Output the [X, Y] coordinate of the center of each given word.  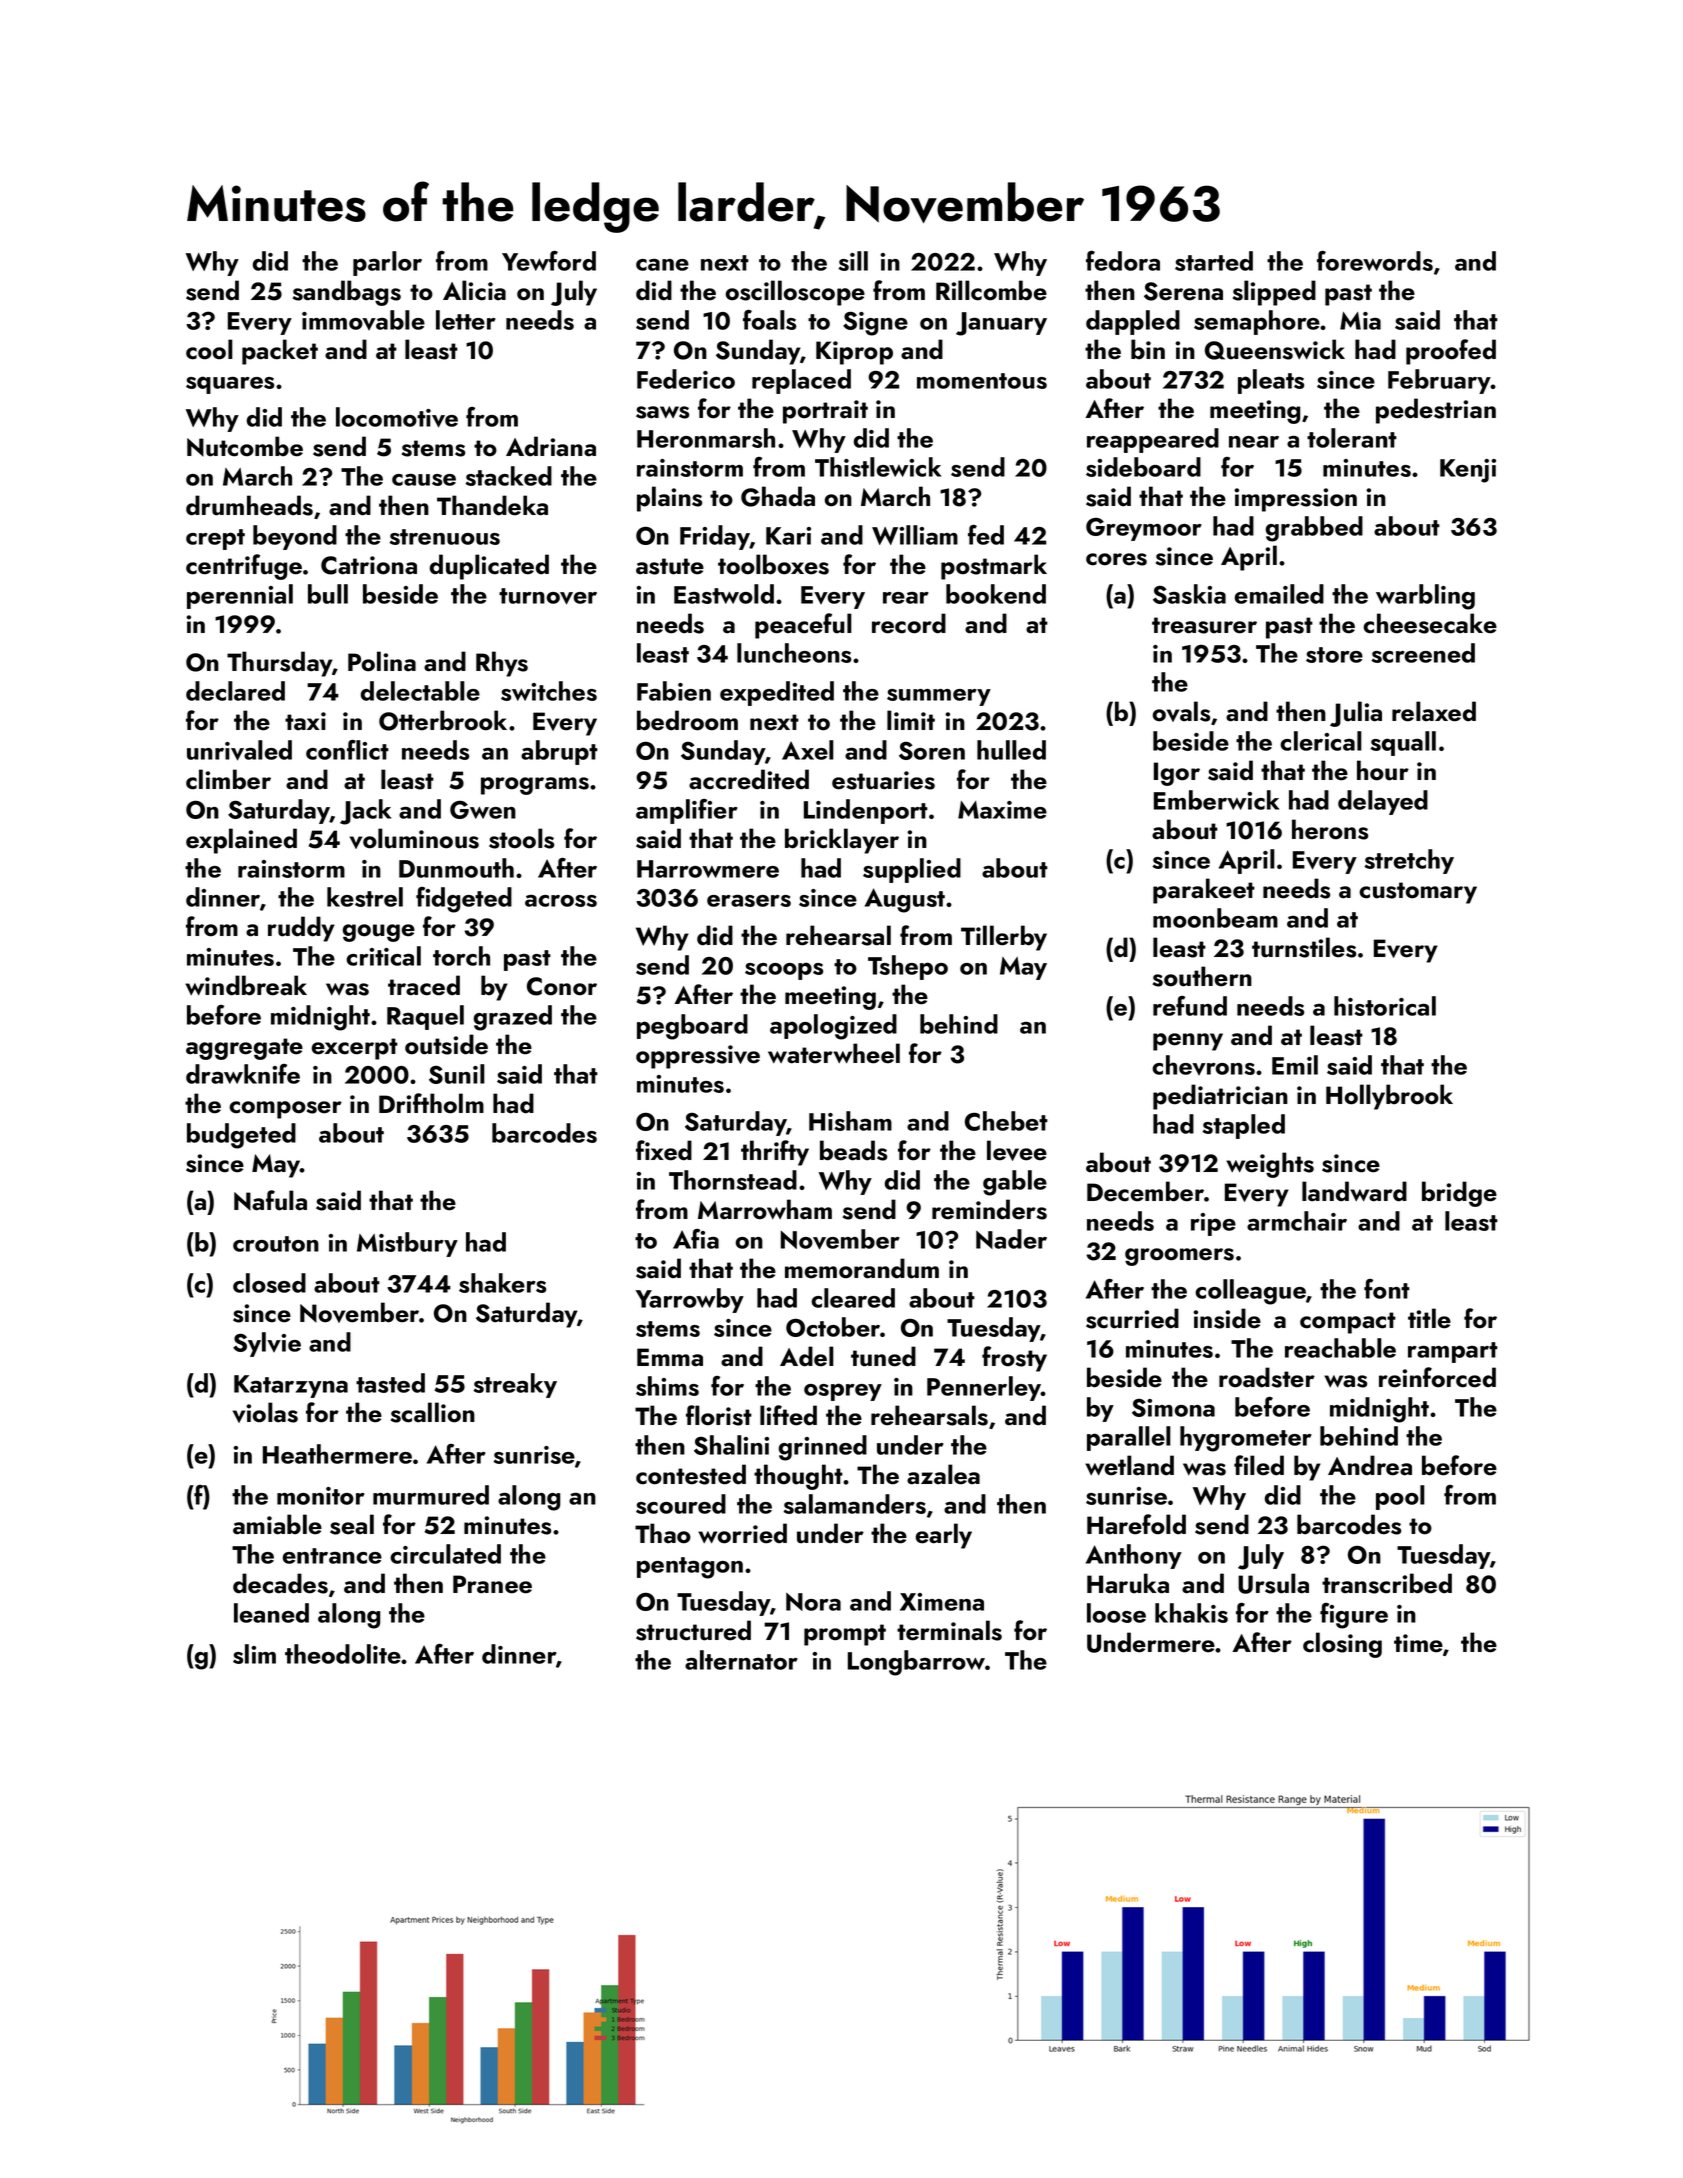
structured [693, 1630]
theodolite [343, 1654]
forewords [1375, 261]
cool [209, 349]
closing [1342, 1645]
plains [669, 499]
